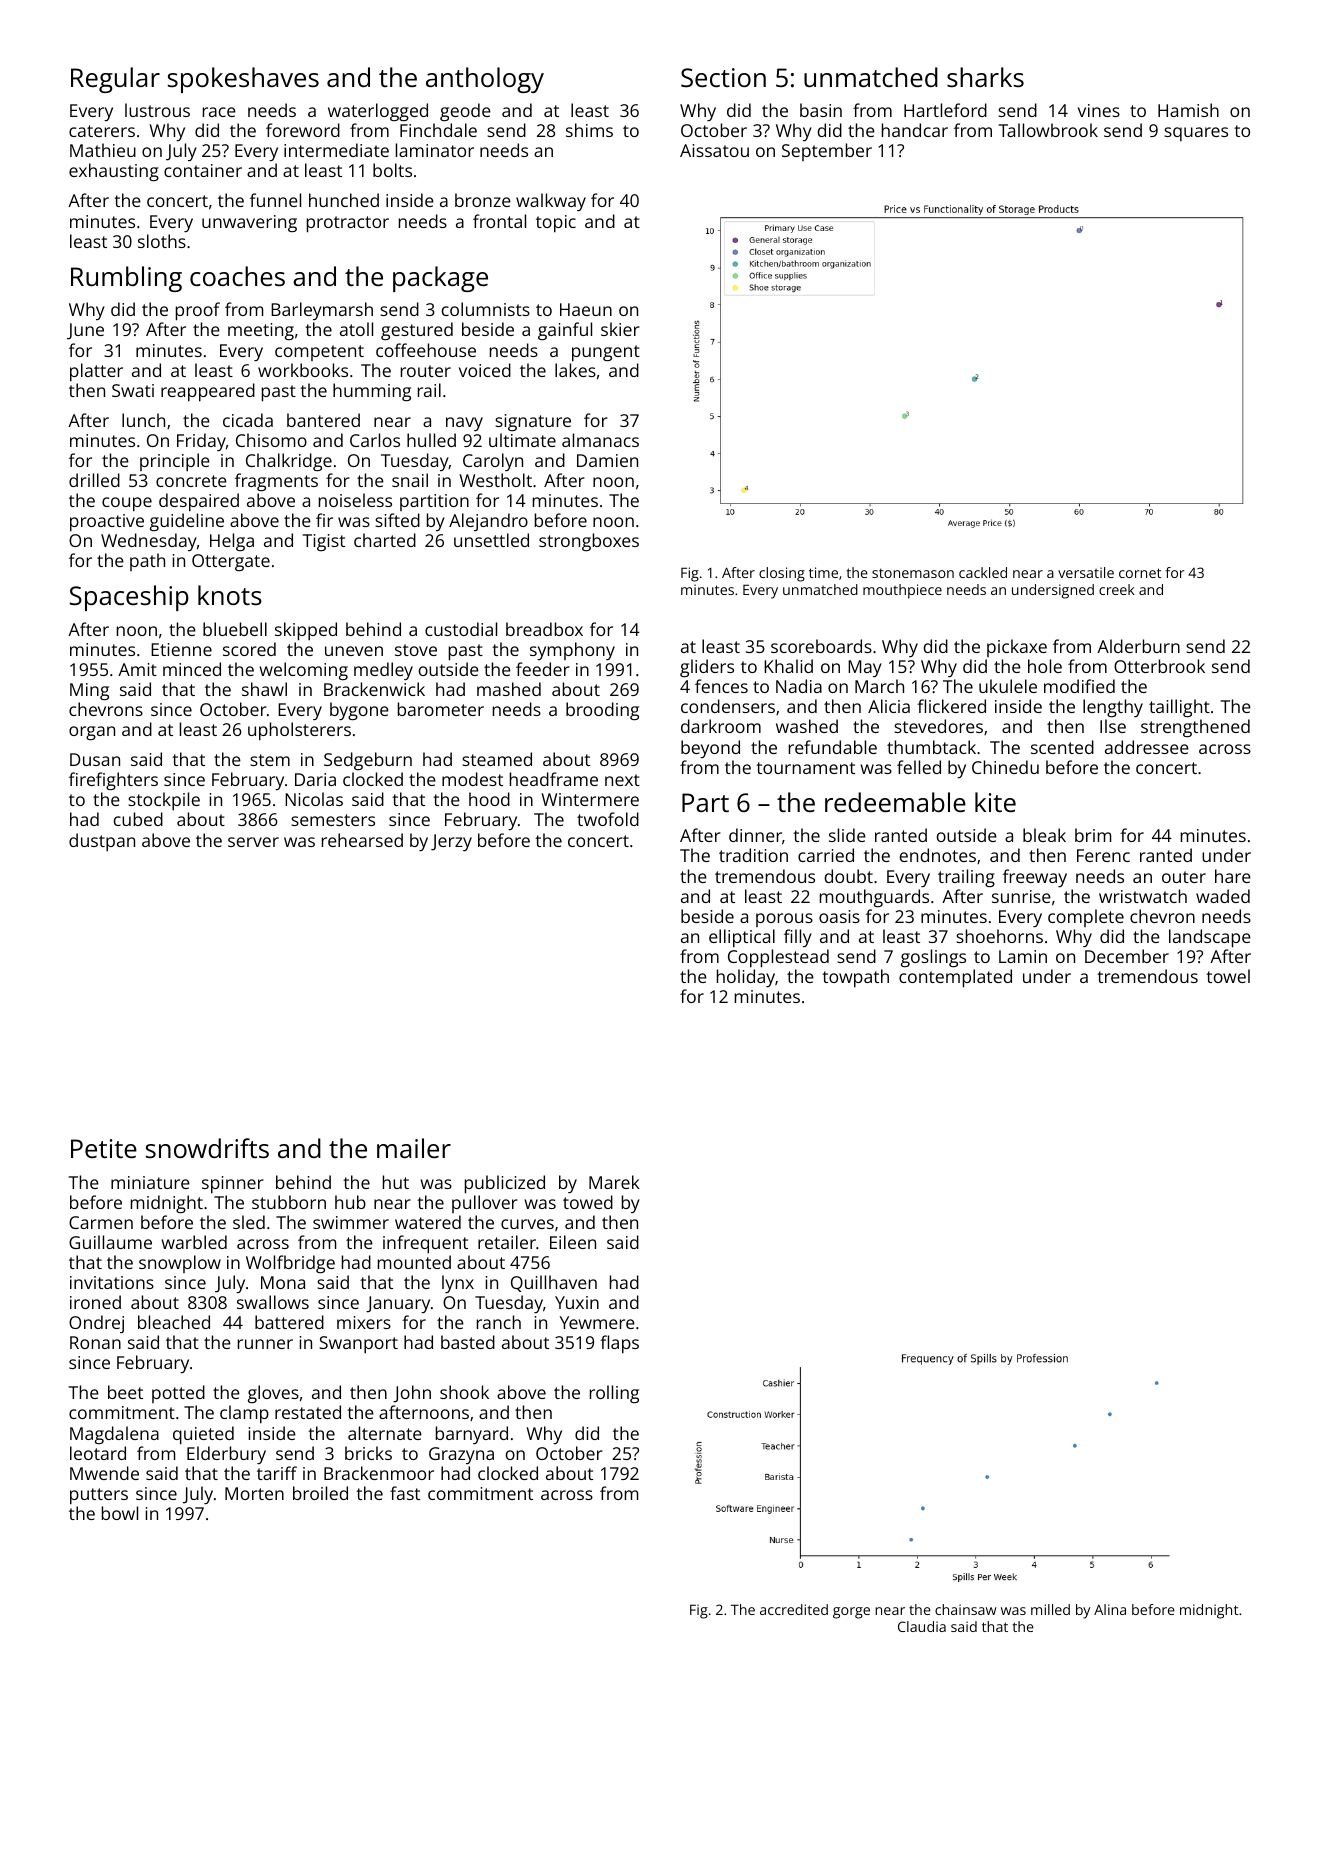 Image resolution: width=1320 pixels, height=1868 pixels. Describe the element at coordinates (127, 504) in the screenshot. I see `coupe` at that location.
